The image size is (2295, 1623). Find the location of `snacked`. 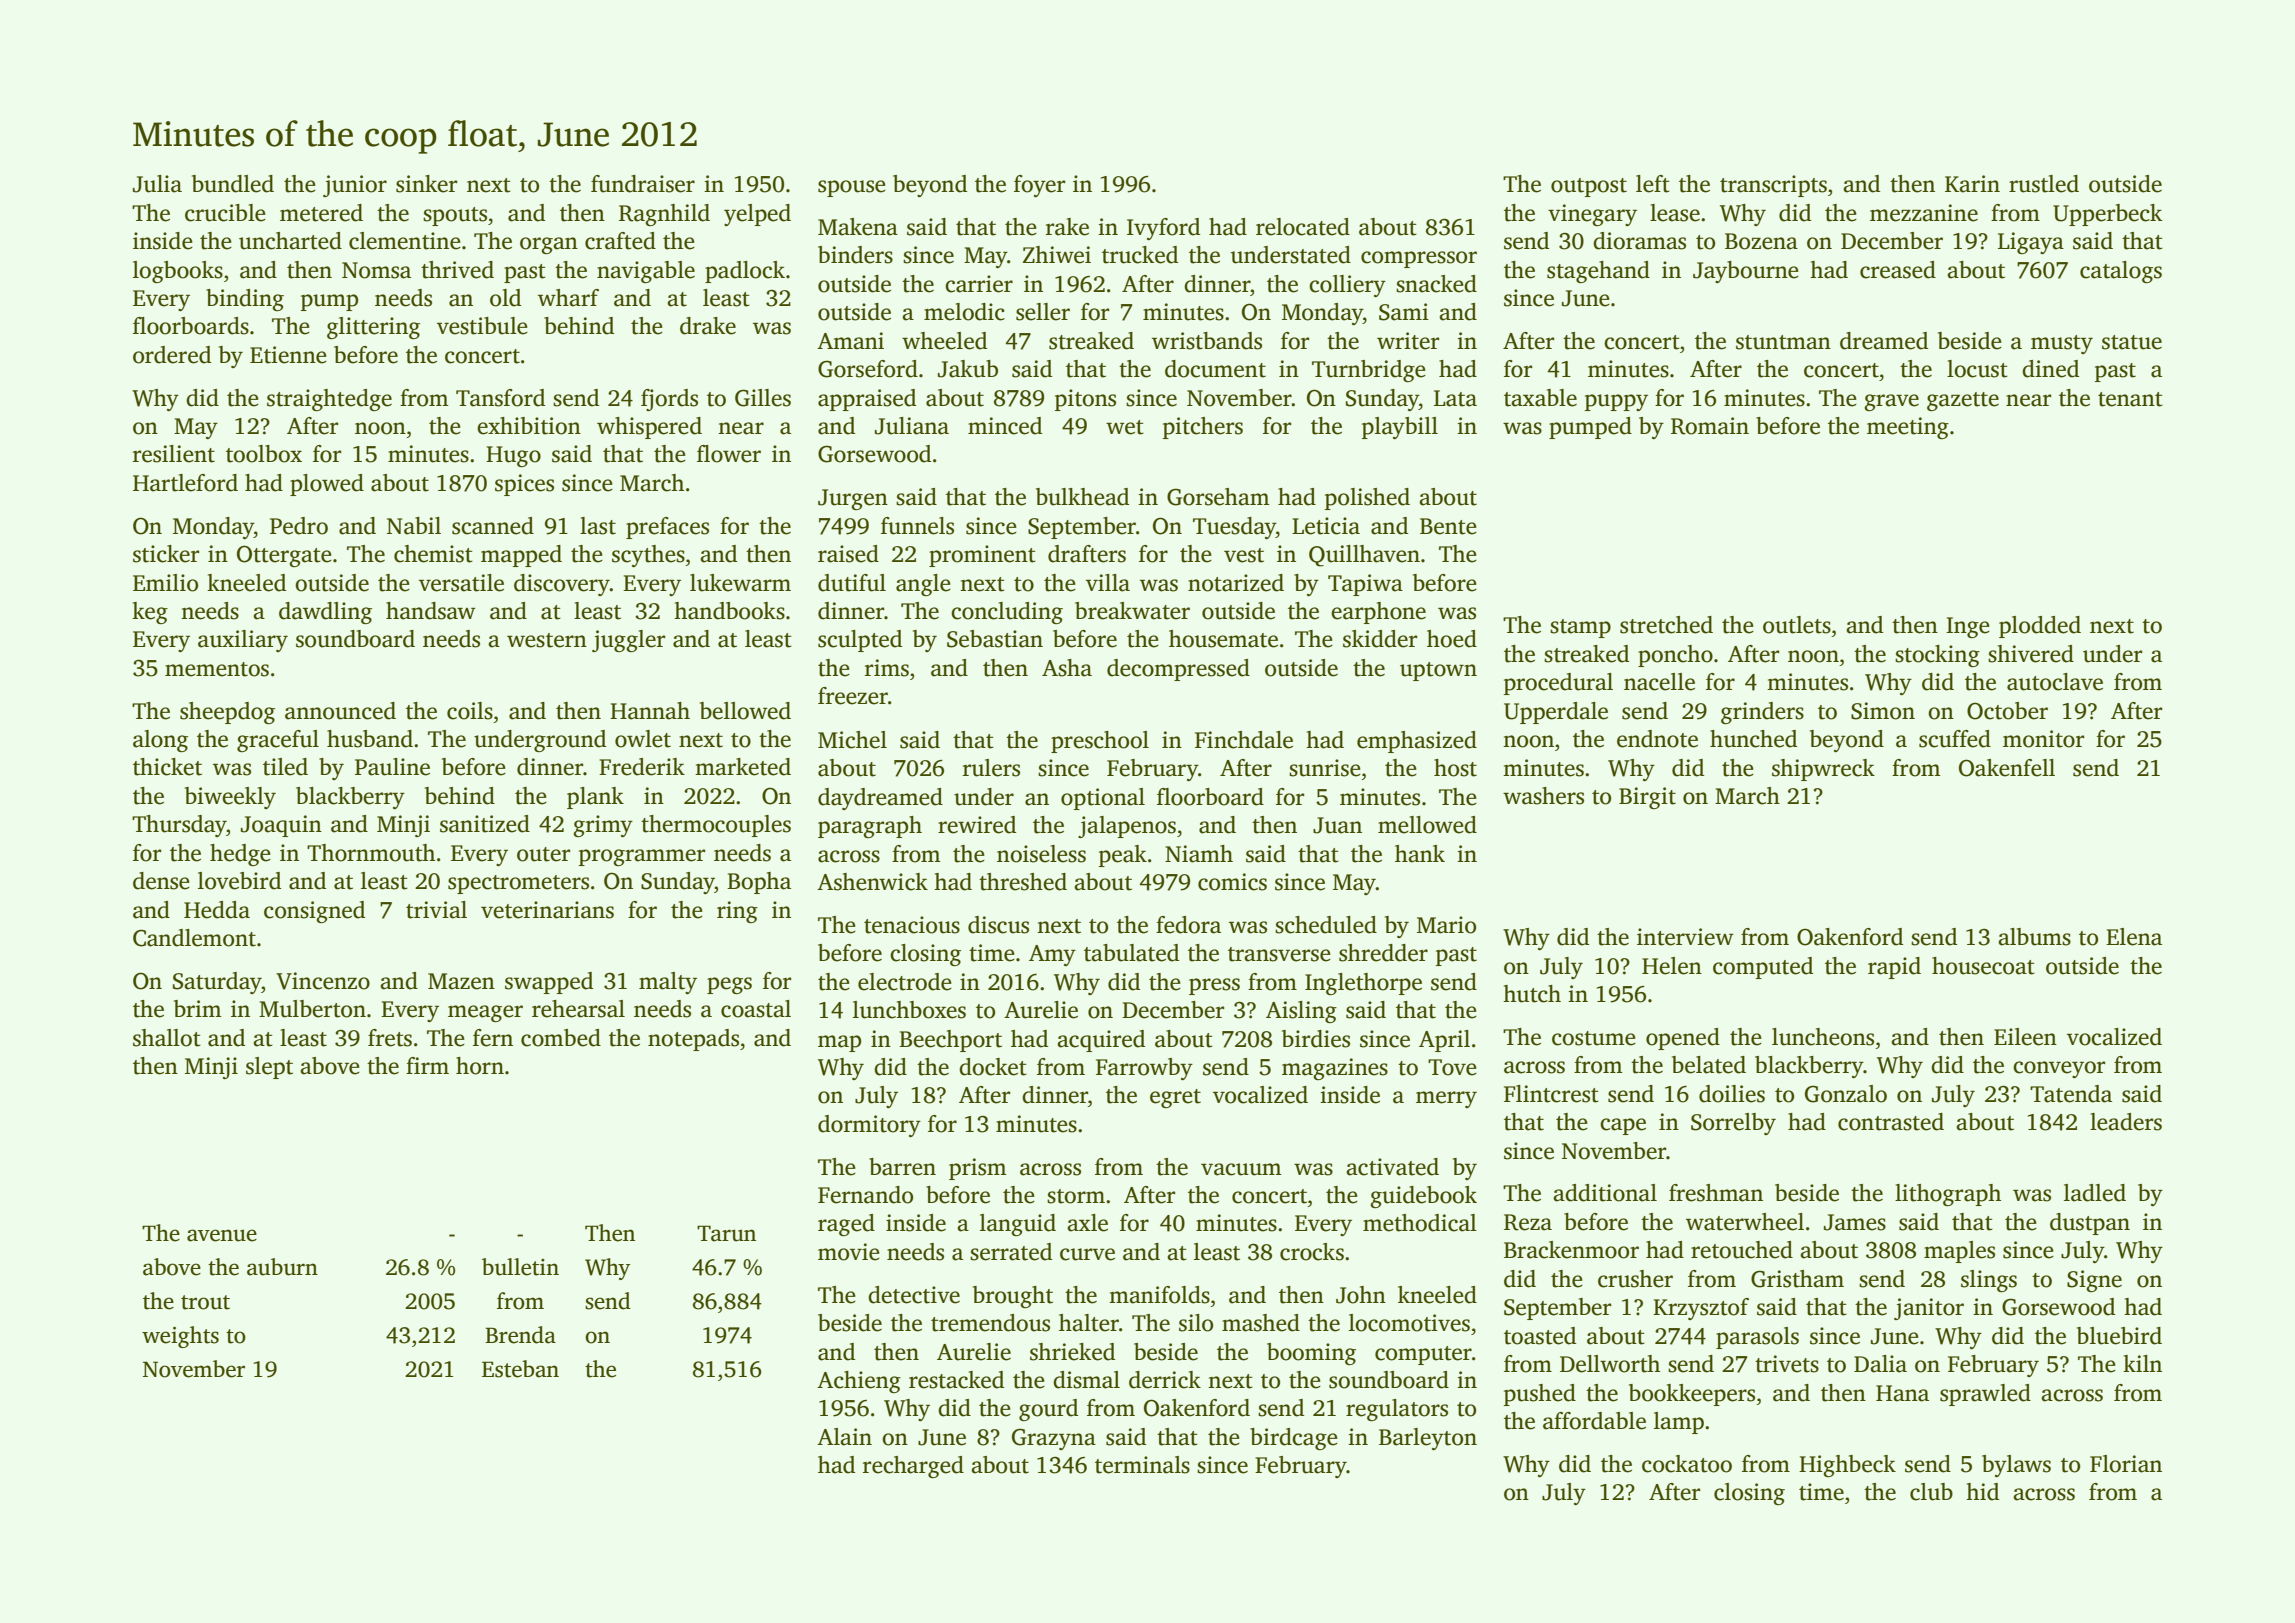

snacked is located at coordinates (1436, 284).
